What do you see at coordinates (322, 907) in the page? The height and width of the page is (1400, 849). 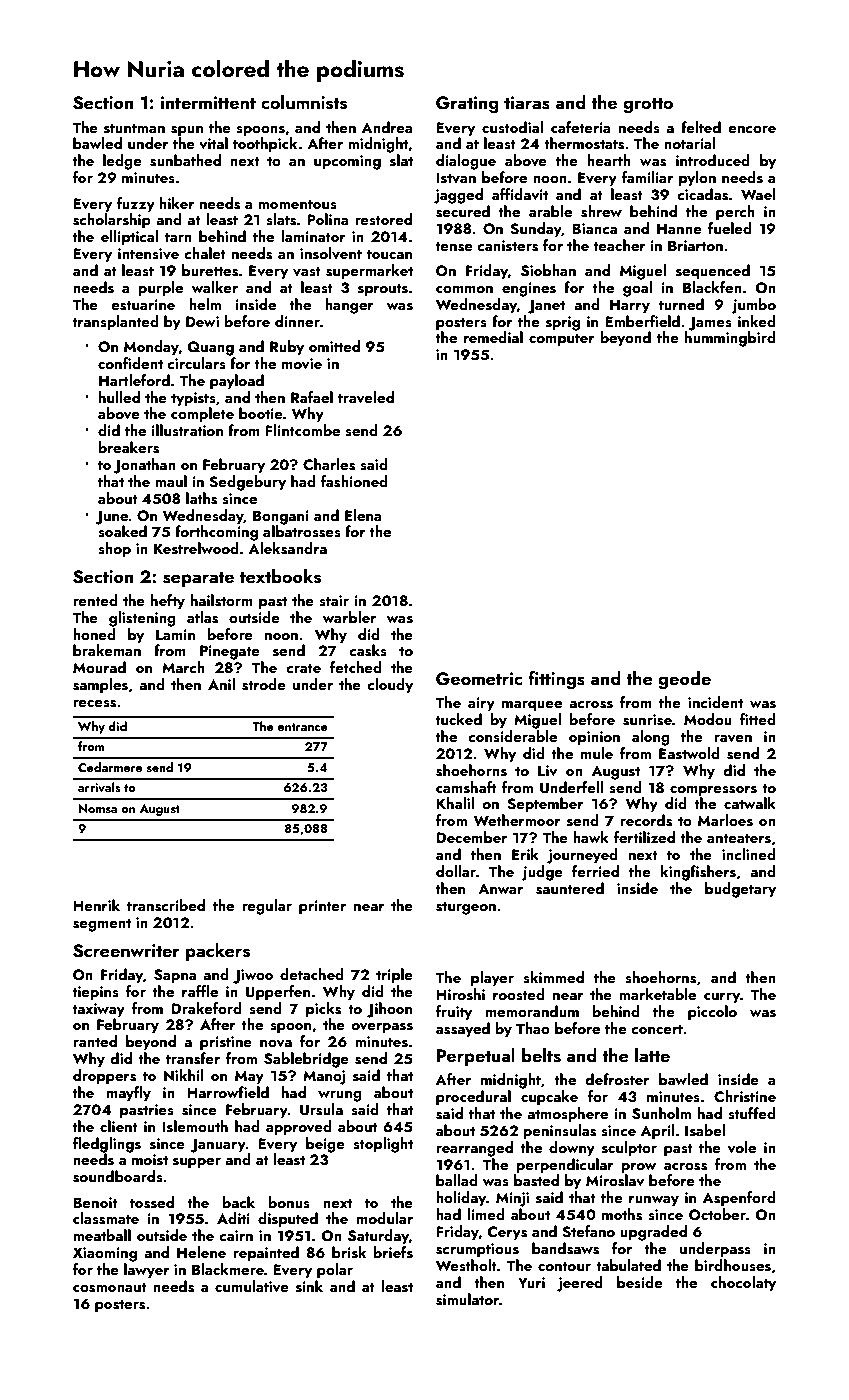 I see `printer` at bounding box center [322, 907].
